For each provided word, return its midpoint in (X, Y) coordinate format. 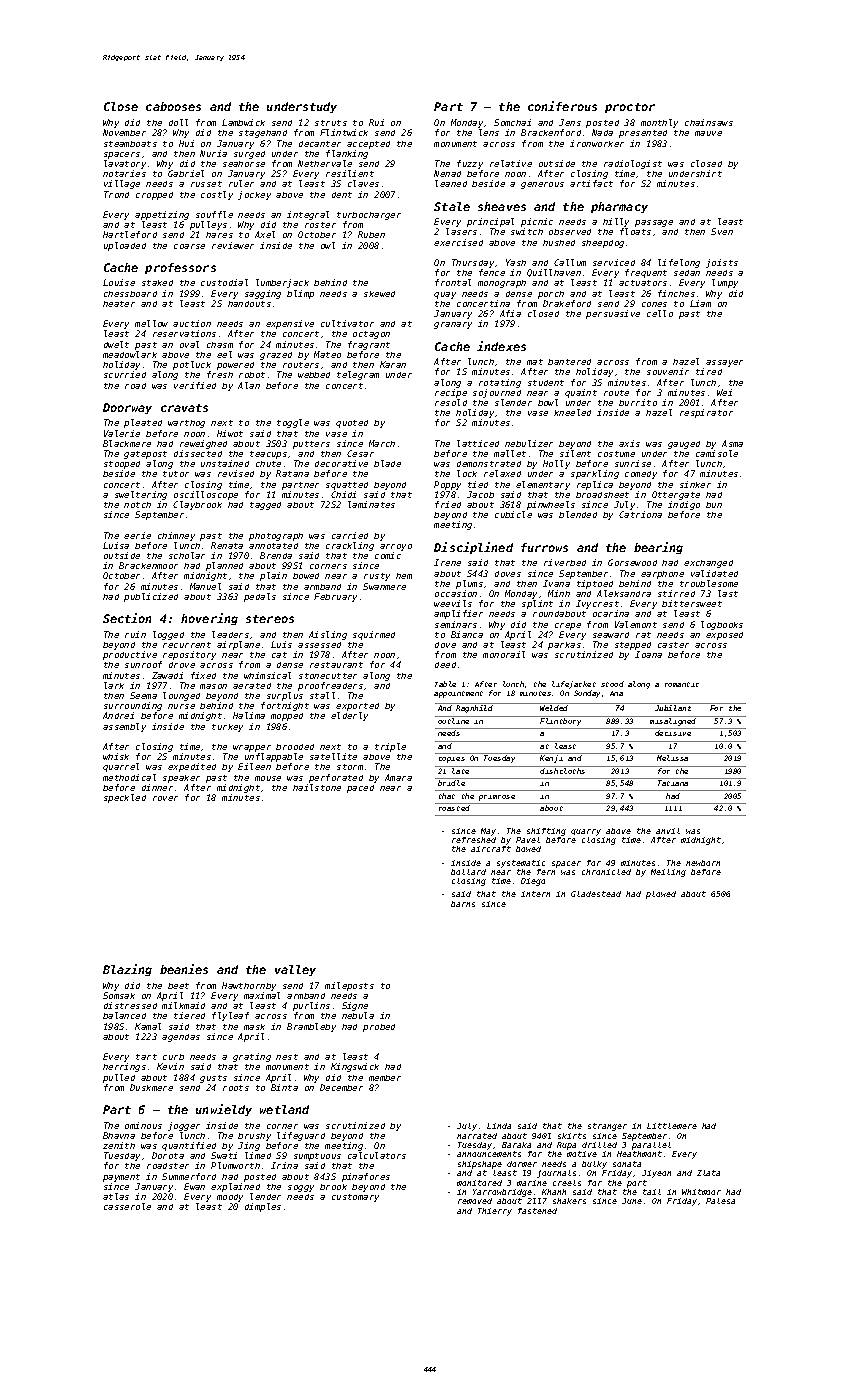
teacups (268, 455)
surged (249, 155)
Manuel (205, 586)
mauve (708, 133)
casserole (127, 1206)
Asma (732, 443)
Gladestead (596, 894)
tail (652, 1192)
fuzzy (470, 164)
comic (388, 555)
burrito (638, 402)
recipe (451, 393)
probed (379, 1028)
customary (355, 1198)
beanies (184, 969)
